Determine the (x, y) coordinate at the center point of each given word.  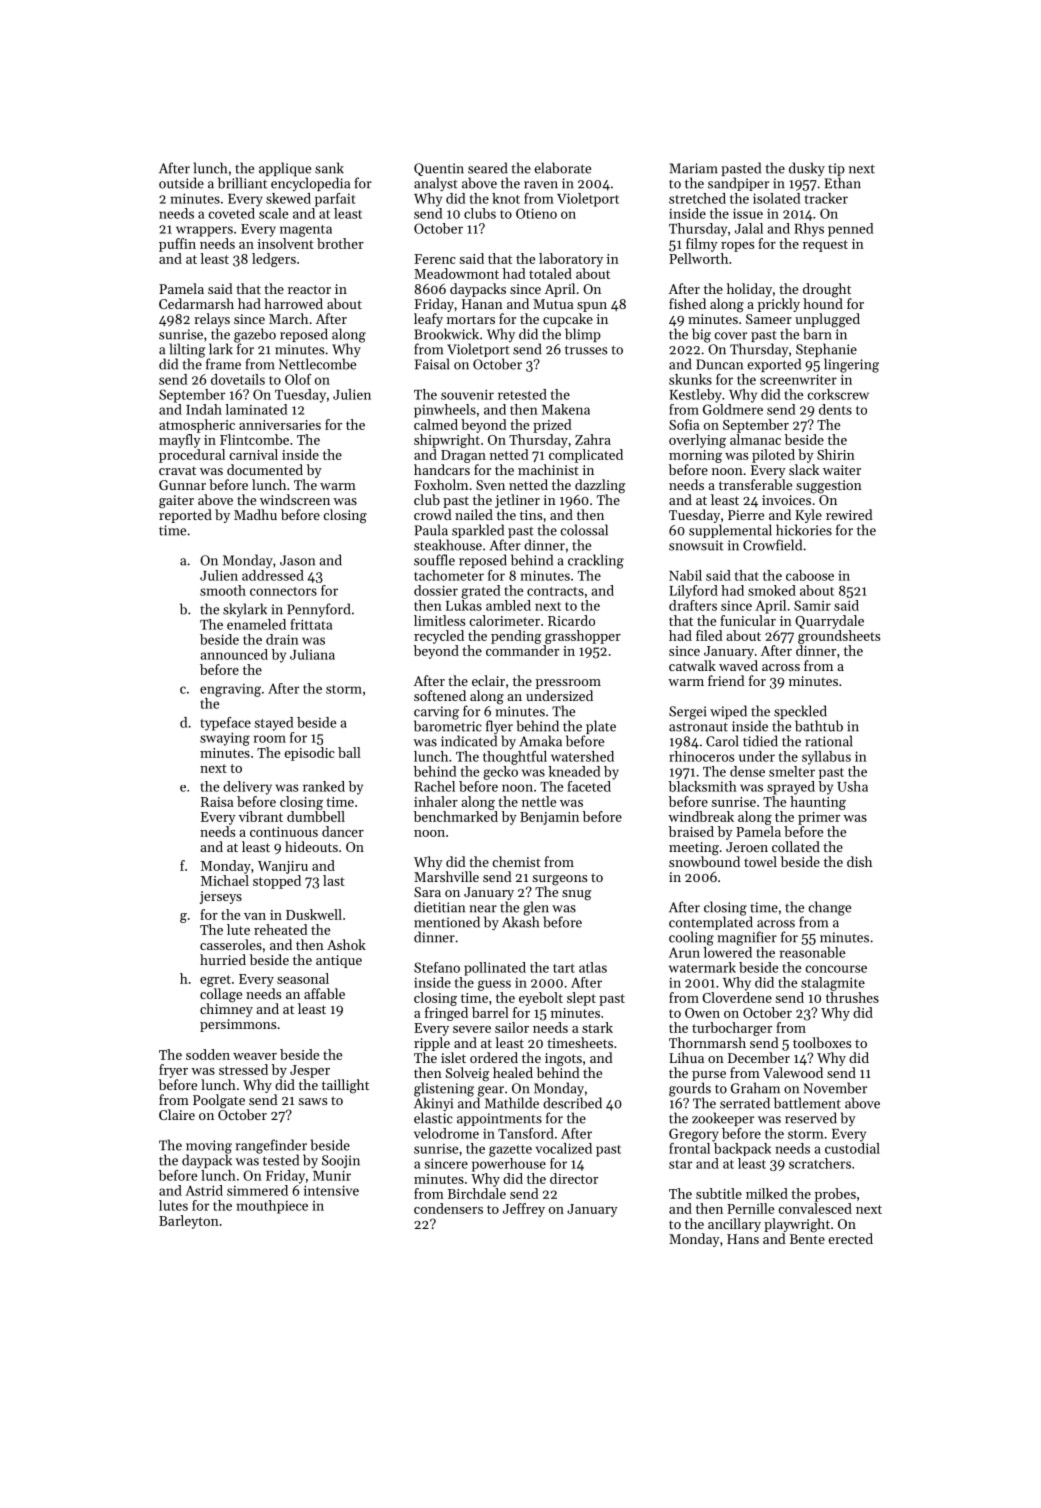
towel (760, 861)
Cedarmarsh (196, 303)
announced (234, 654)
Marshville (446, 876)
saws (312, 1101)
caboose (810, 575)
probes (835, 1195)
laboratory (571, 260)
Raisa (217, 802)
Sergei (688, 713)
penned (850, 230)
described (572, 1103)
